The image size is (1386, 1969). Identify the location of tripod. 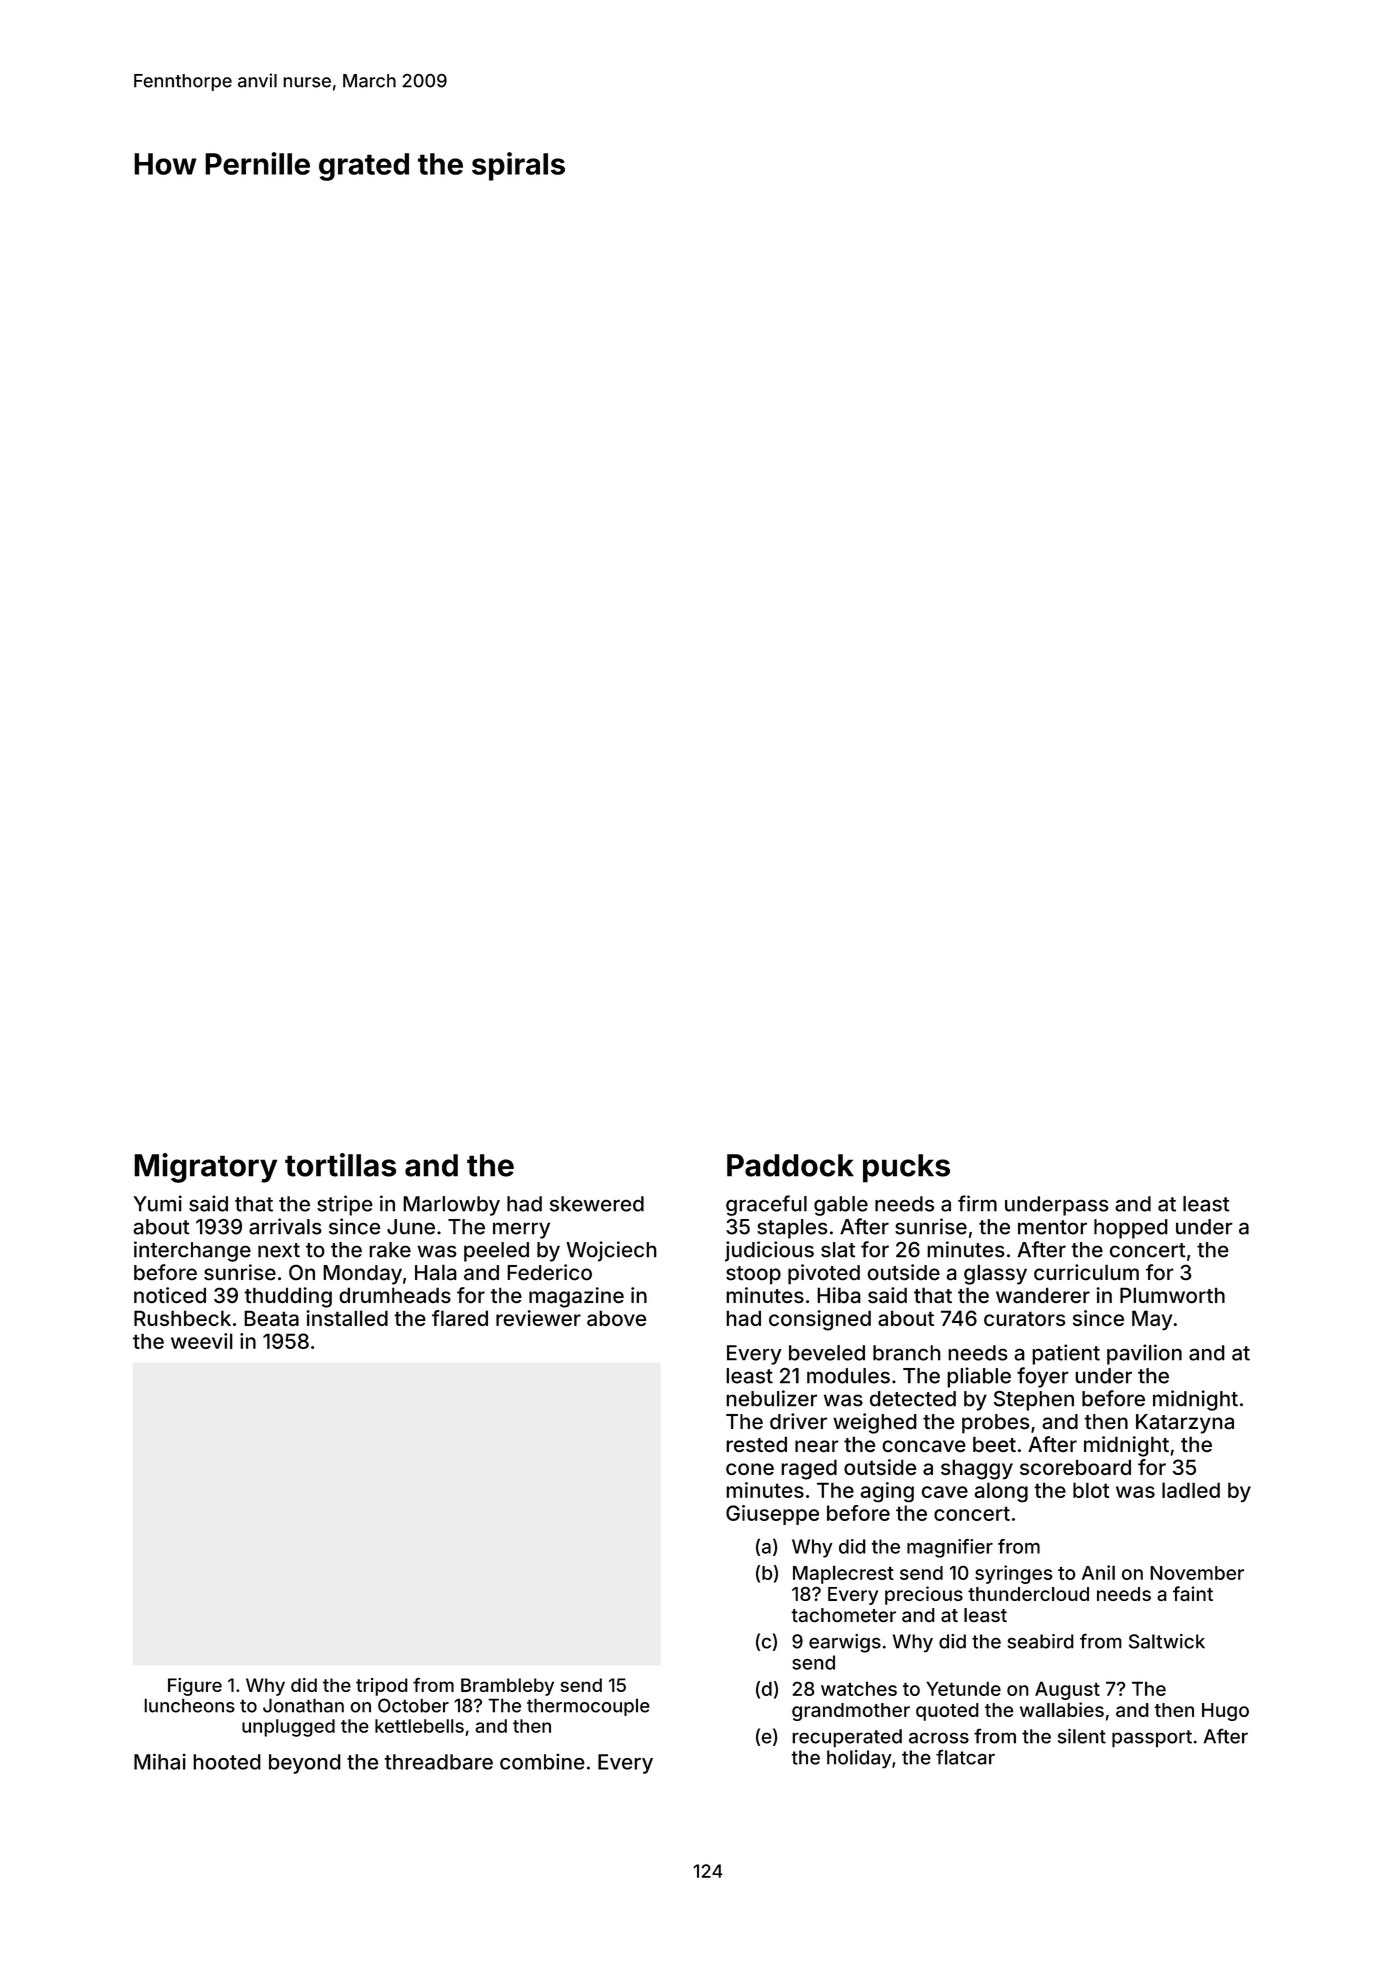
(382, 1687).
